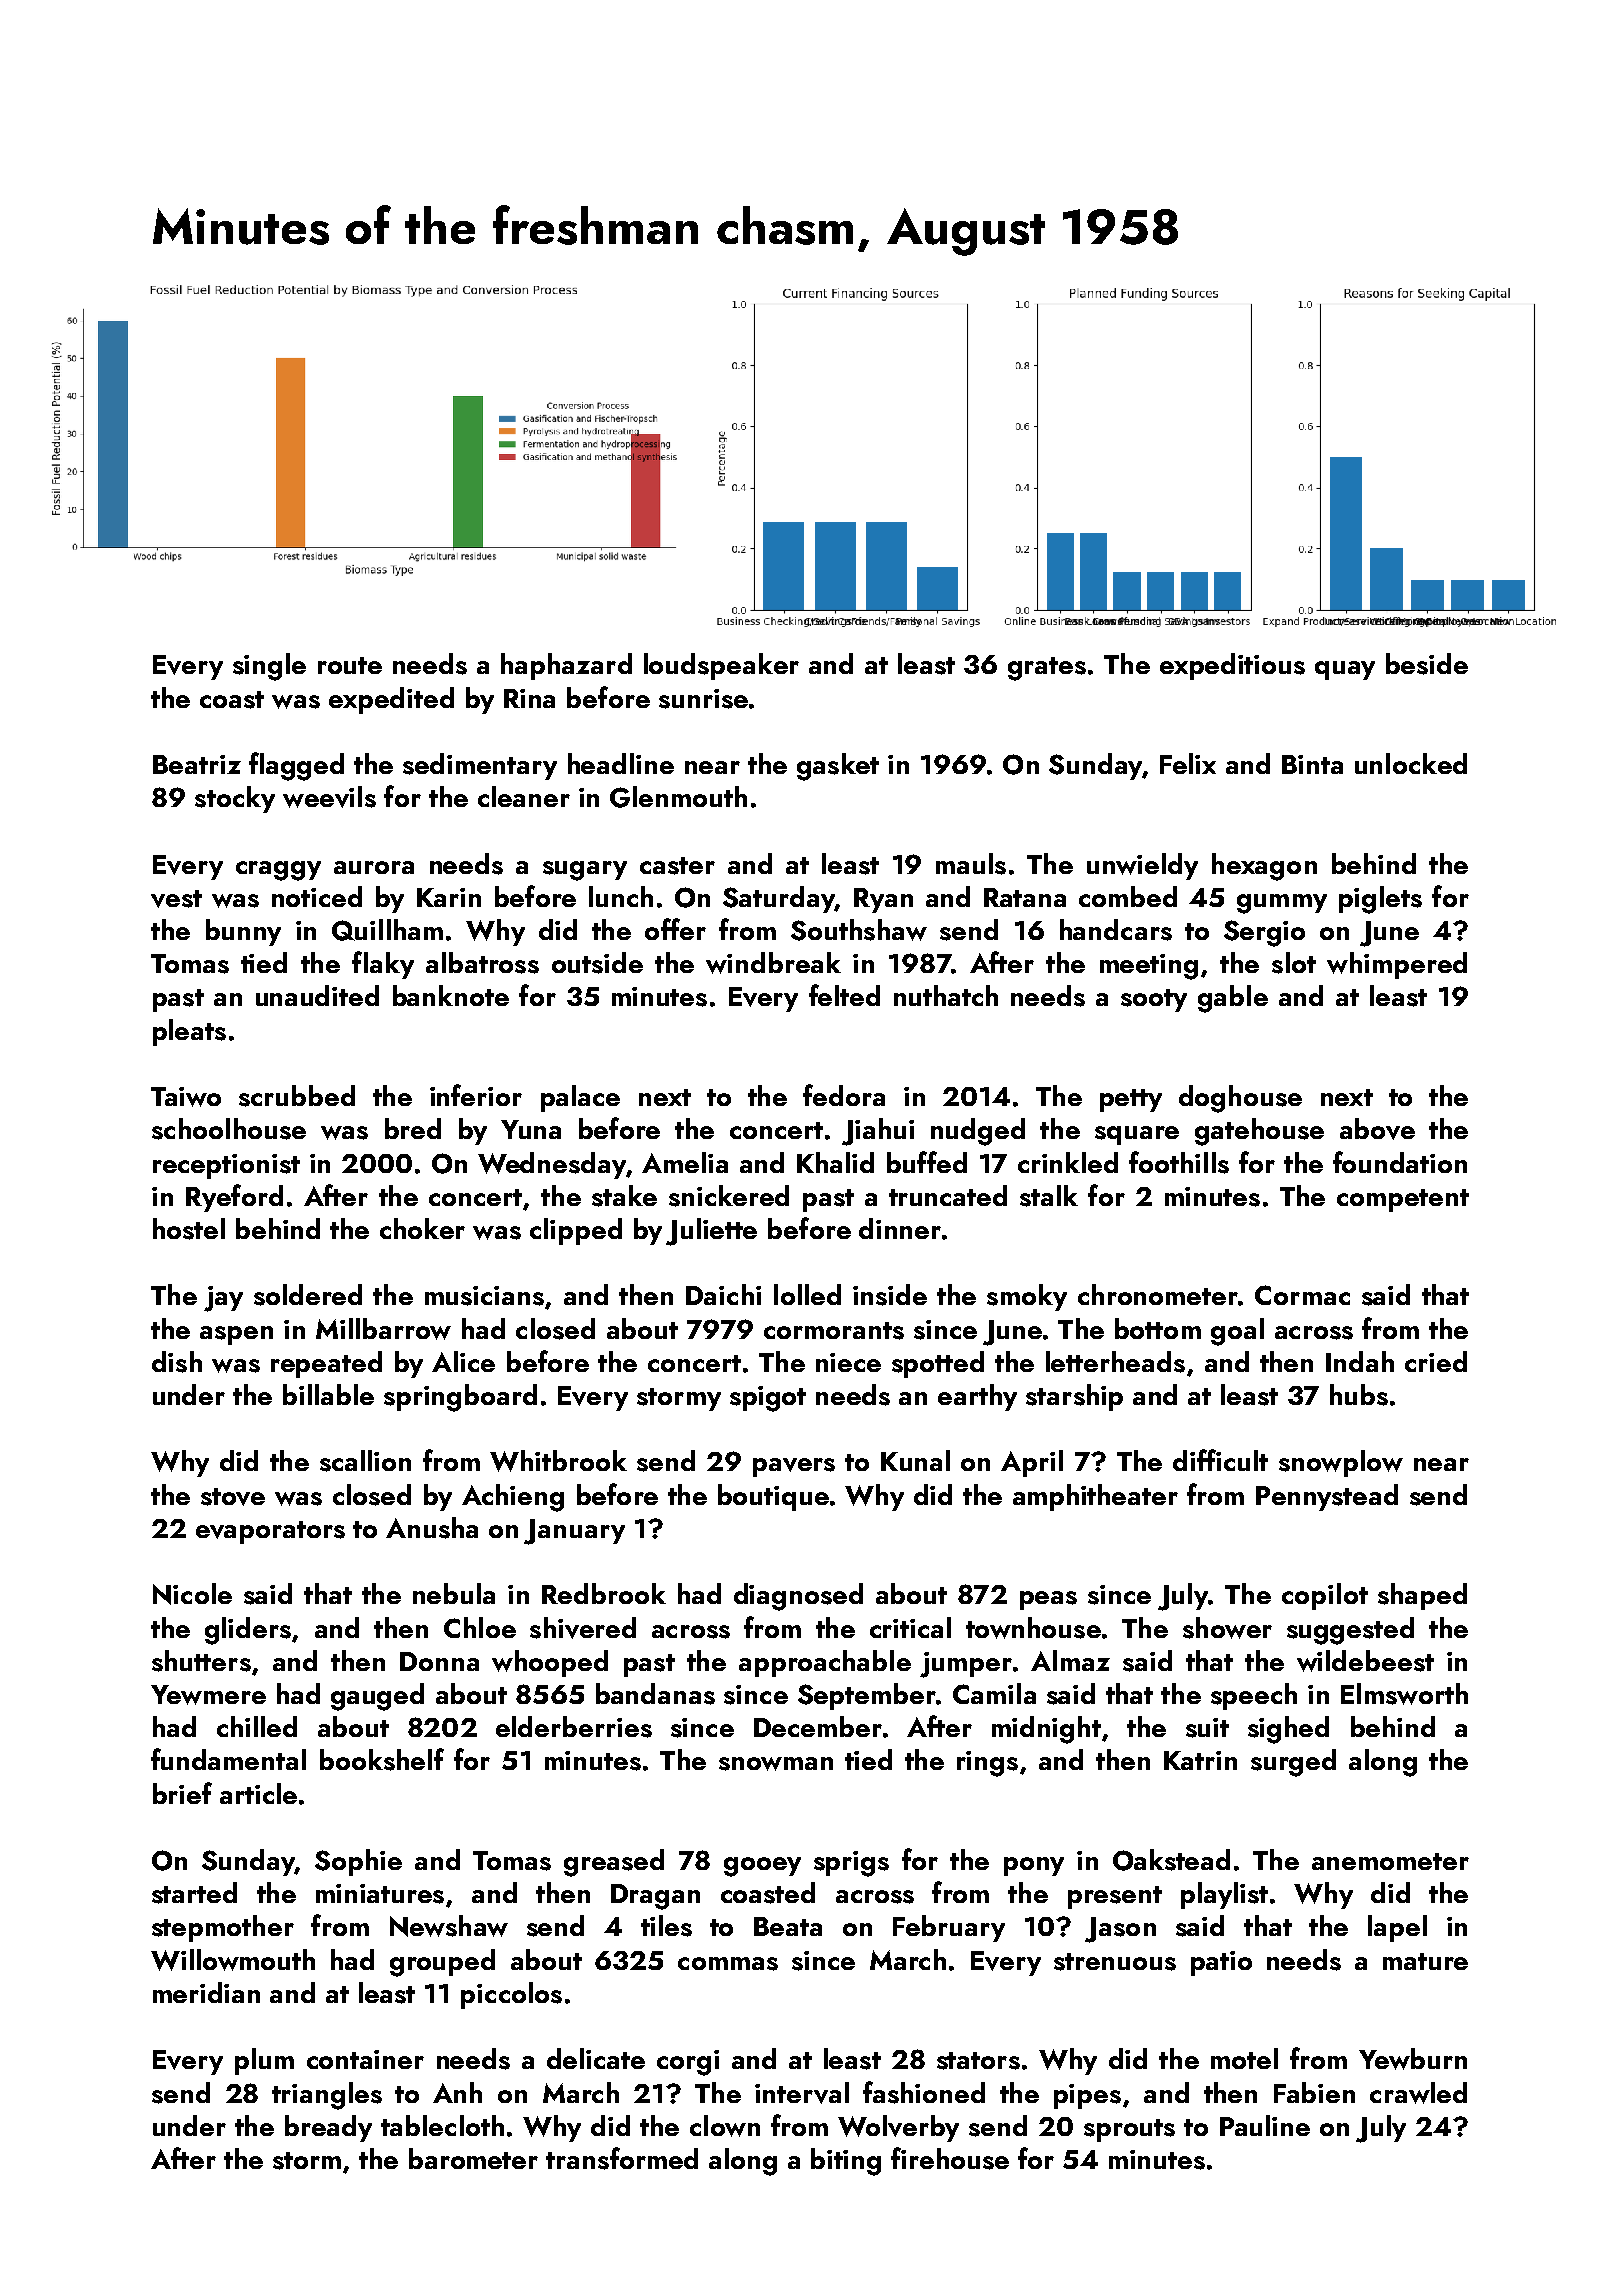  What do you see at coordinates (1350, 1631) in the document?
I see `suggested` at bounding box center [1350, 1631].
